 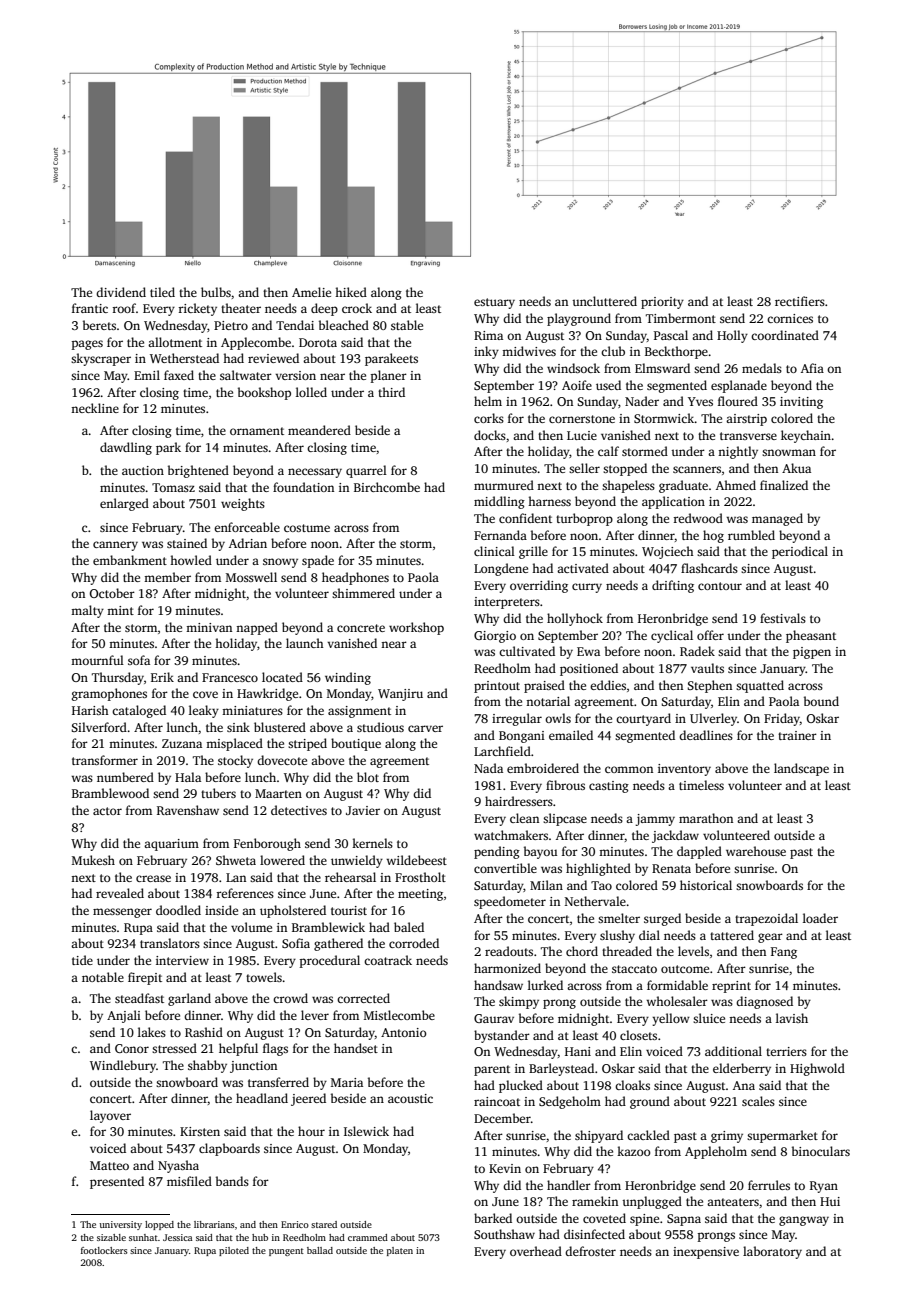 I want to click on Yves, so click(x=700, y=401).
